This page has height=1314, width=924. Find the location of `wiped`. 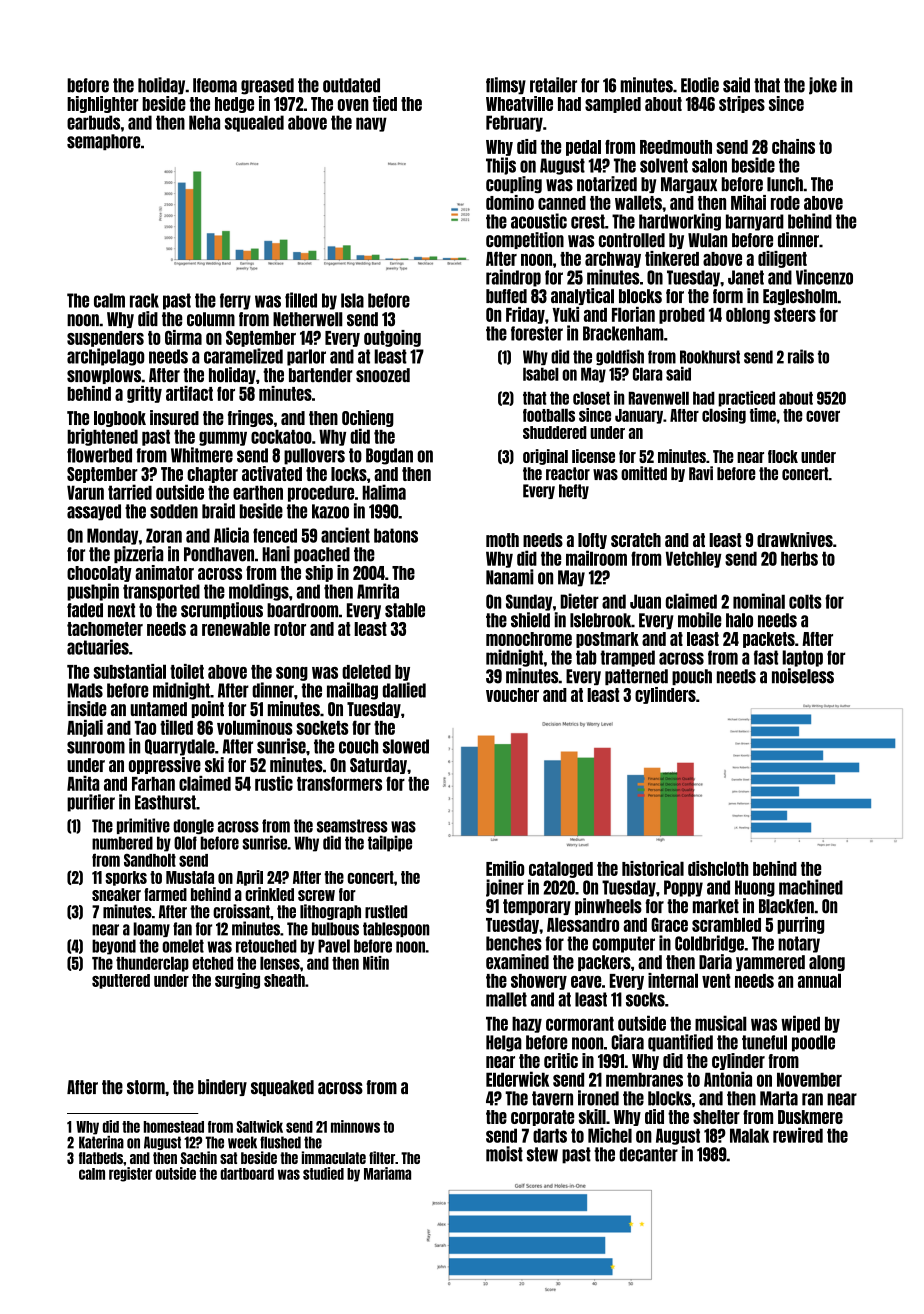

wiped is located at coordinates (800, 1024).
